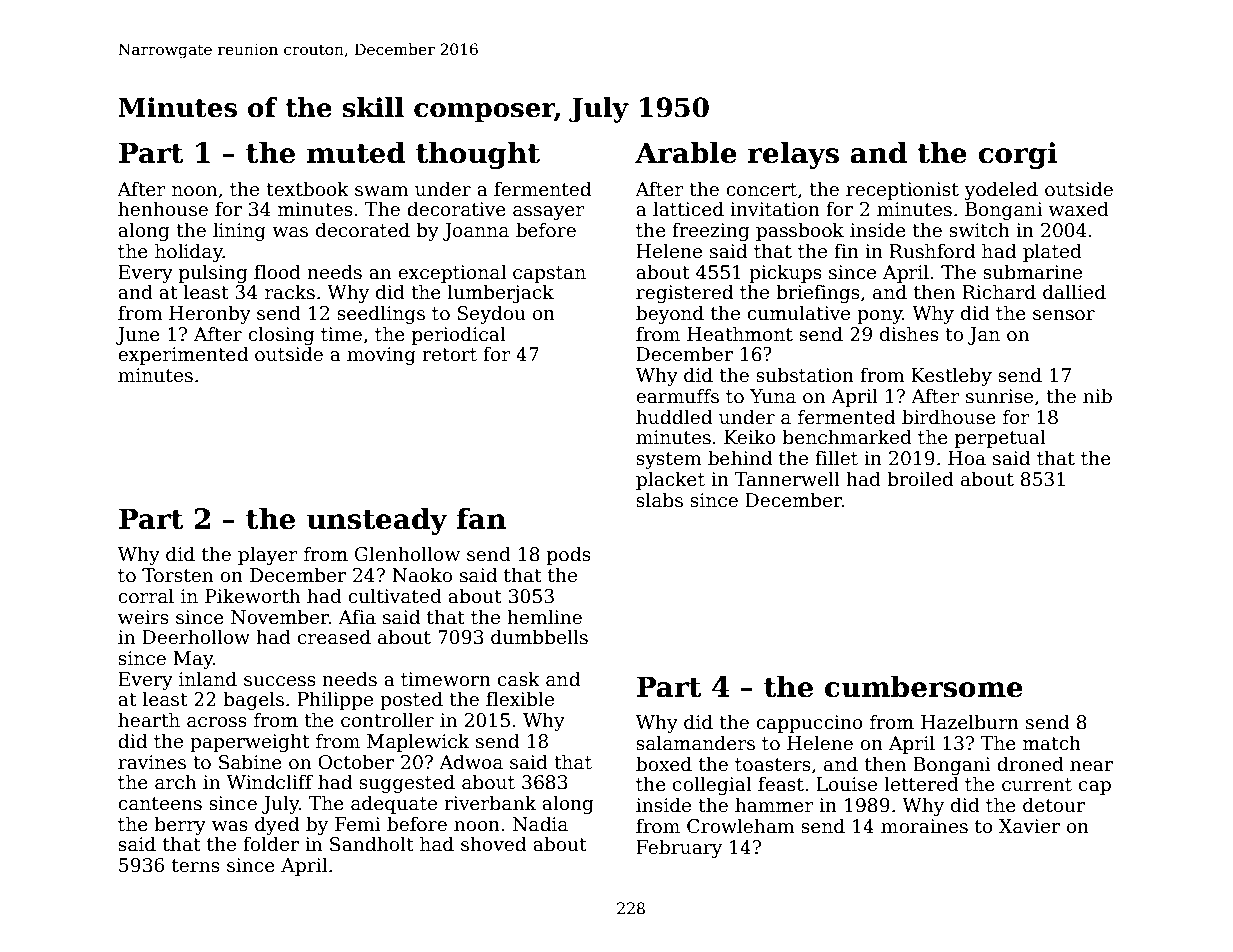  Describe the element at coordinates (1029, 826) in the screenshot. I see `Xavier` at that location.
